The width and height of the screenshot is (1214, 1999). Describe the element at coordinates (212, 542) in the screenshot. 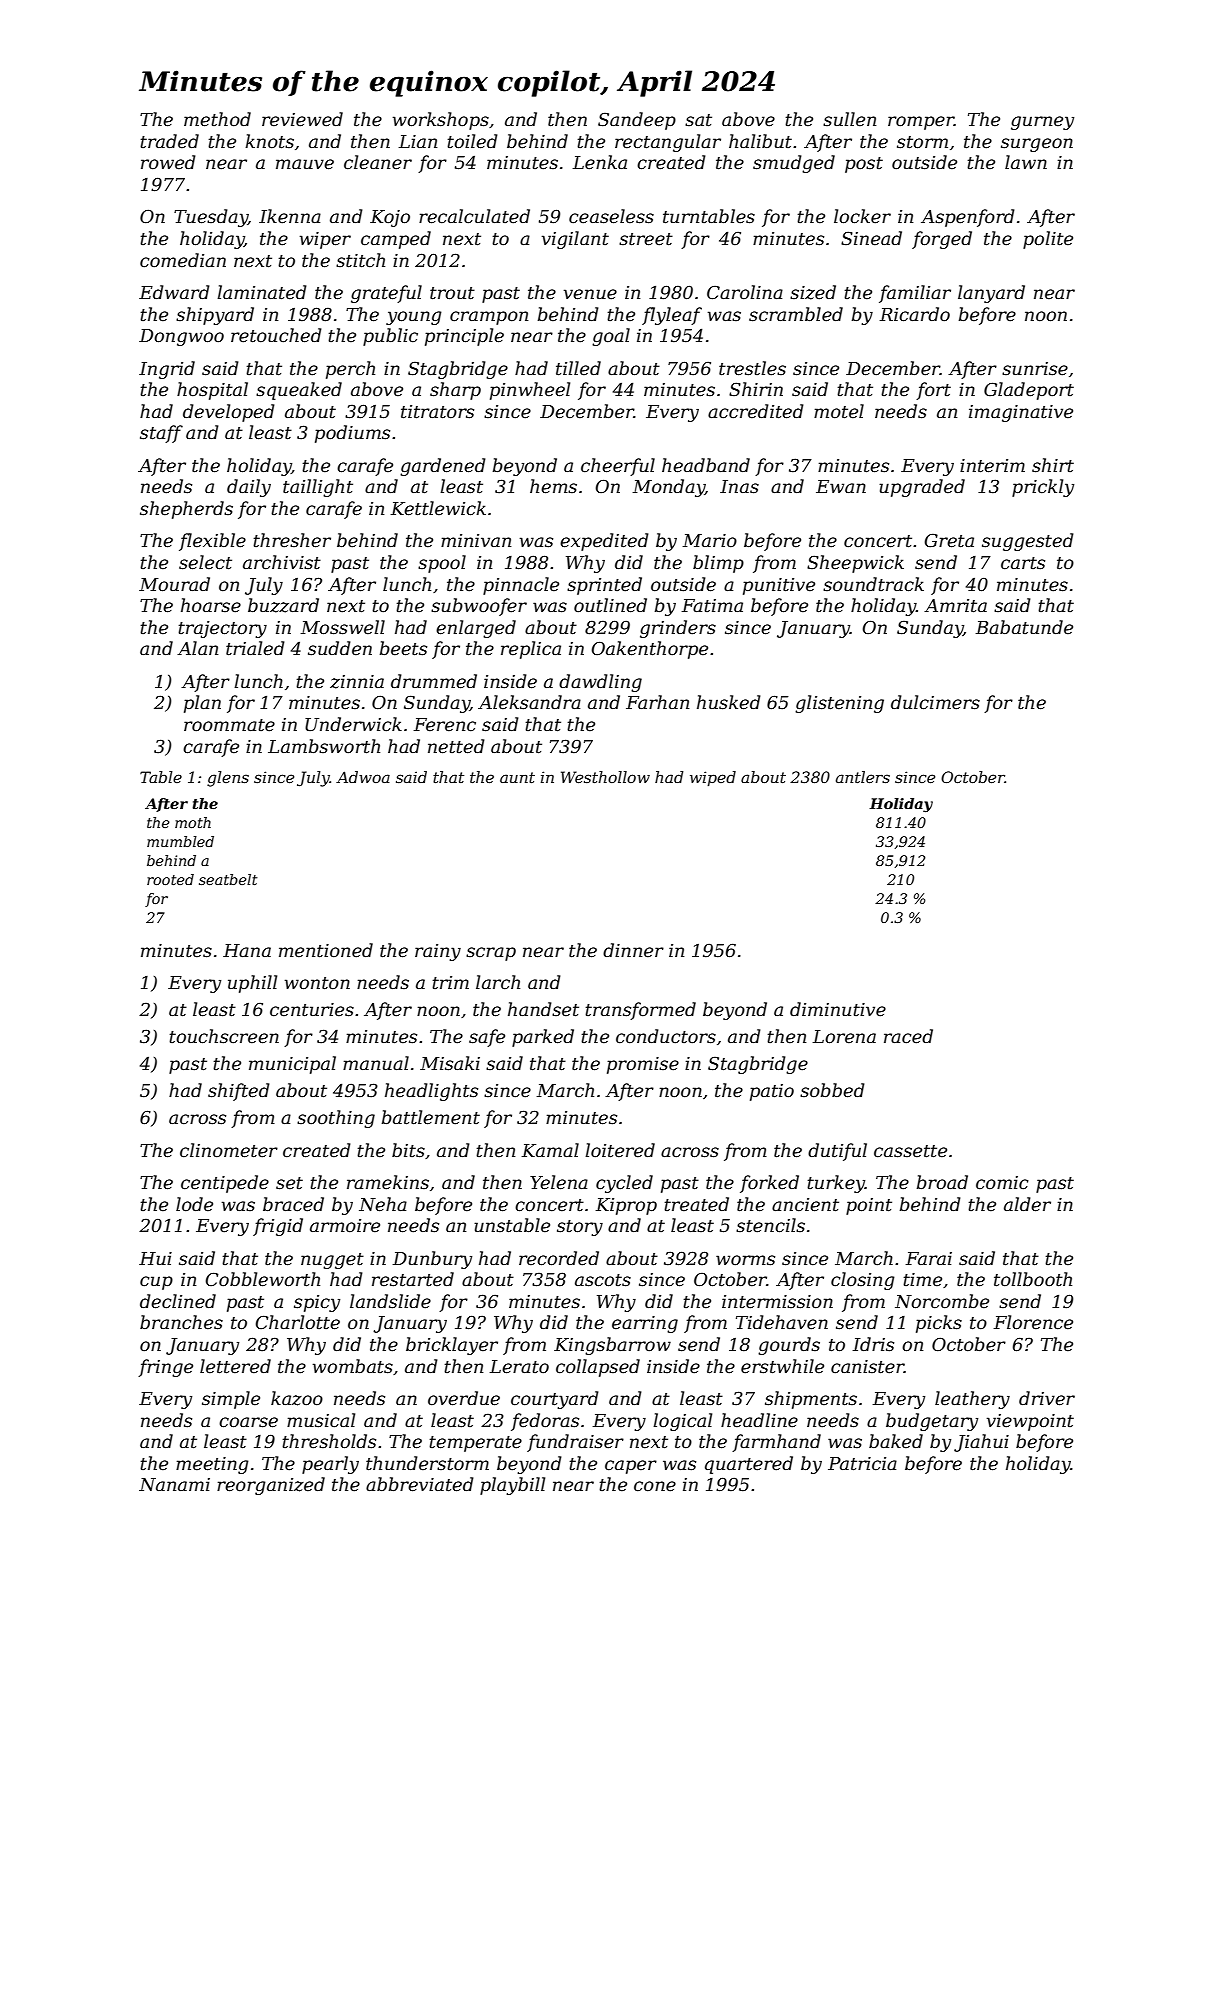

I see `flexible` at that location.
